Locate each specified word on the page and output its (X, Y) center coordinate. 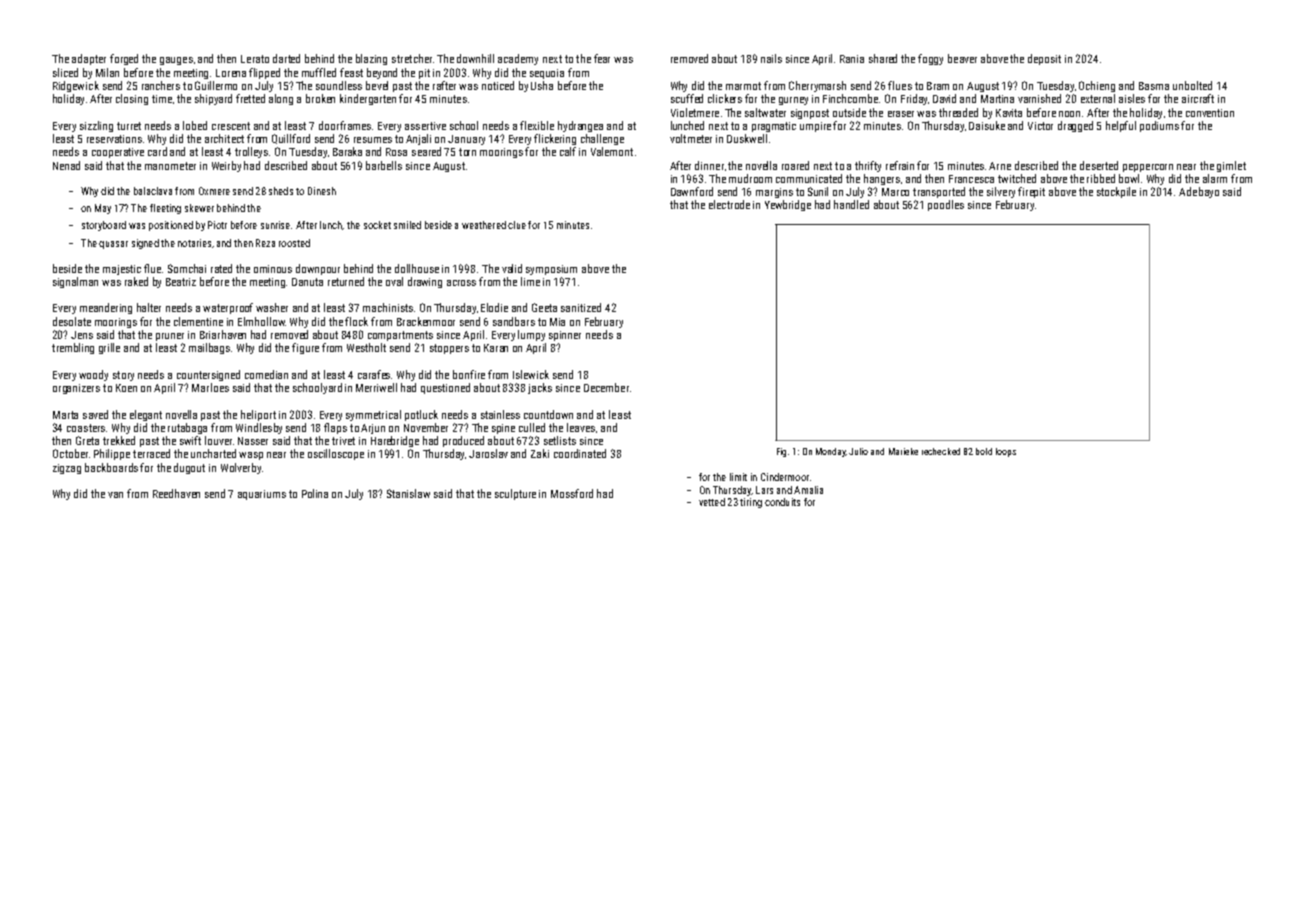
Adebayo (1199, 192)
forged (124, 59)
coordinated (580, 453)
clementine (198, 321)
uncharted (213, 453)
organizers (76, 389)
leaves (581, 427)
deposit (1044, 59)
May (103, 209)
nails (771, 58)
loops (1006, 452)
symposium (551, 270)
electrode (729, 204)
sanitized (581, 307)
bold (984, 451)
